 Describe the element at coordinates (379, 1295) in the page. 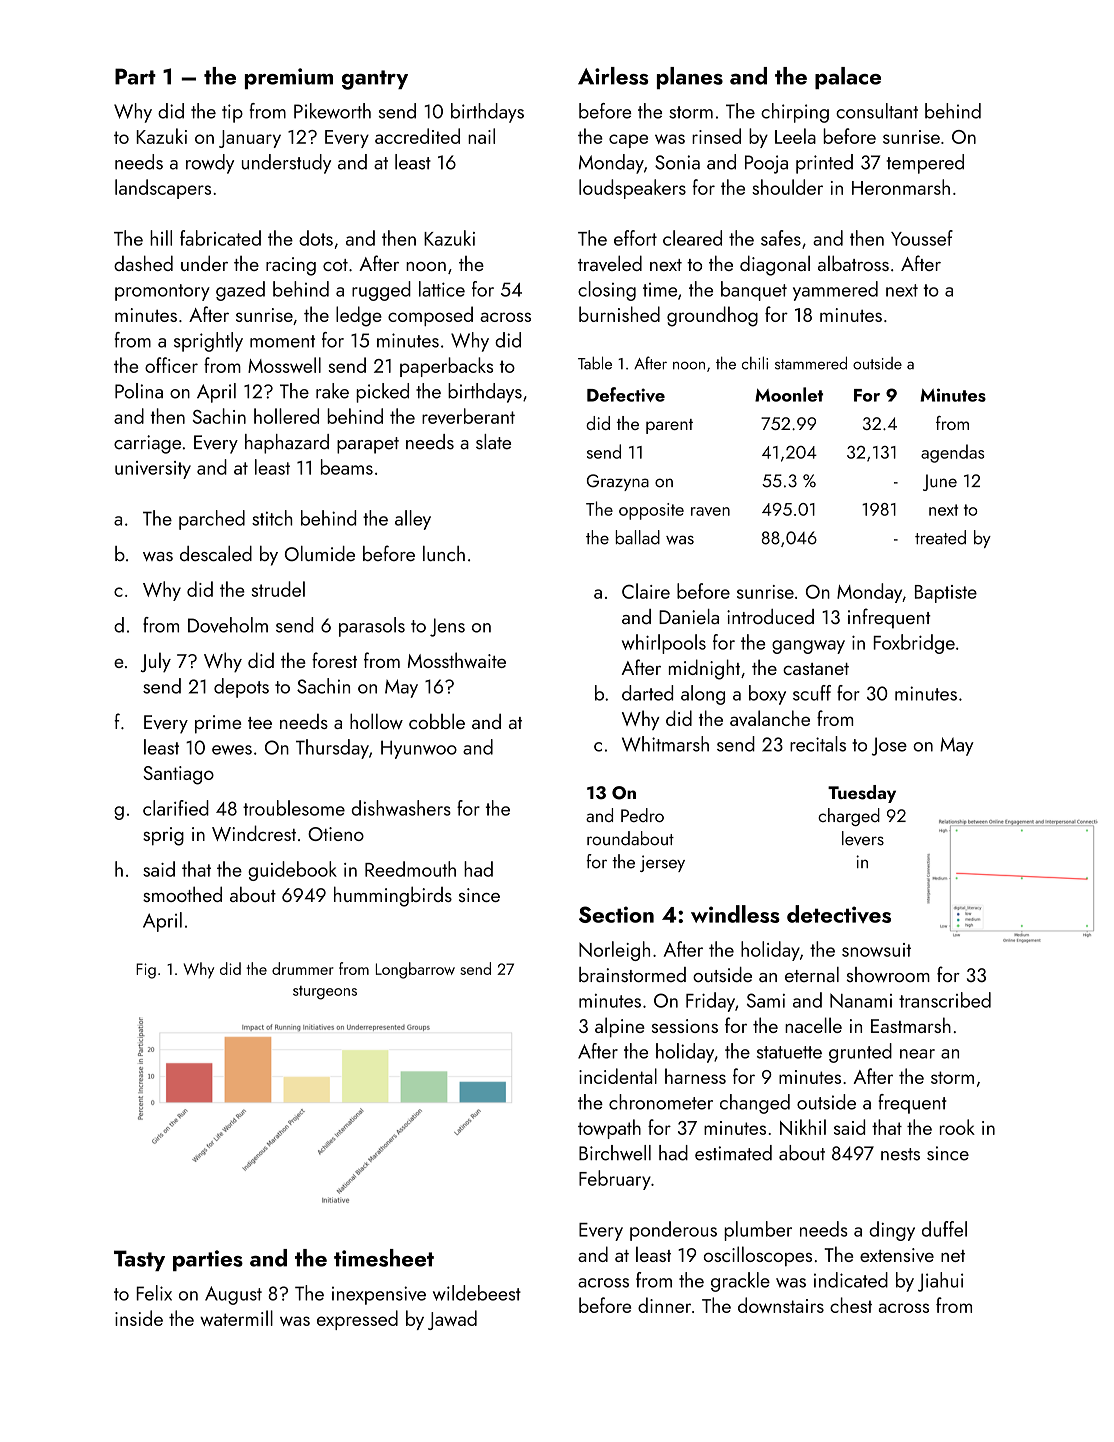

I see `inexpensive` at that location.
